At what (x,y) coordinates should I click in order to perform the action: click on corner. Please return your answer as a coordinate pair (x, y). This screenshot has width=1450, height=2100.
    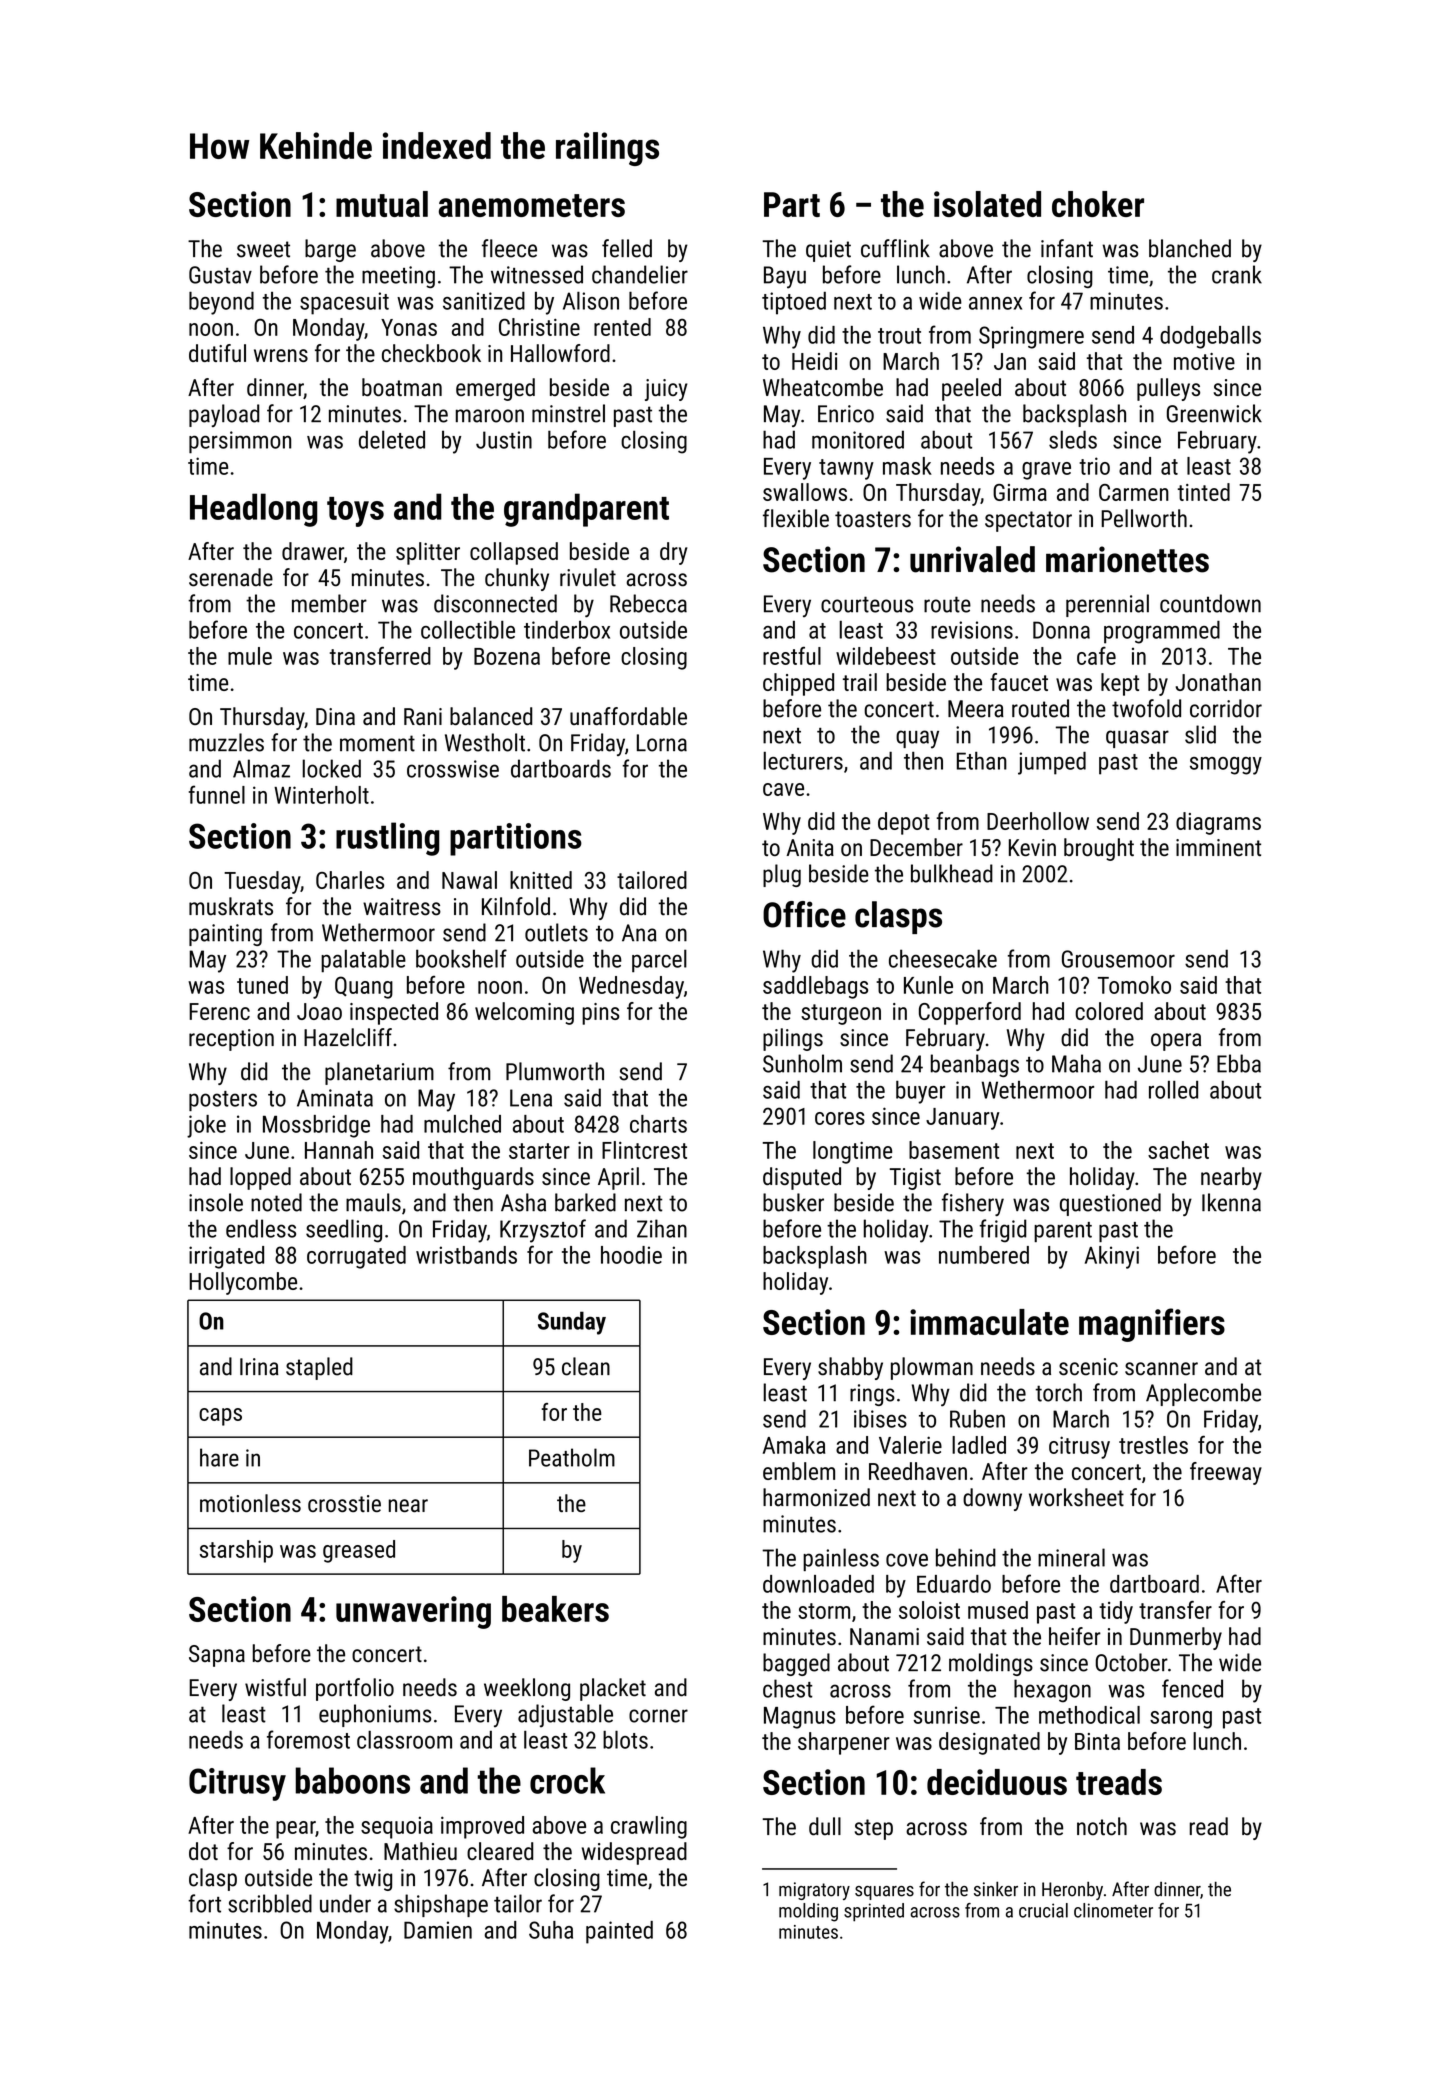
    Looking at the image, I should click on (658, 1716).
